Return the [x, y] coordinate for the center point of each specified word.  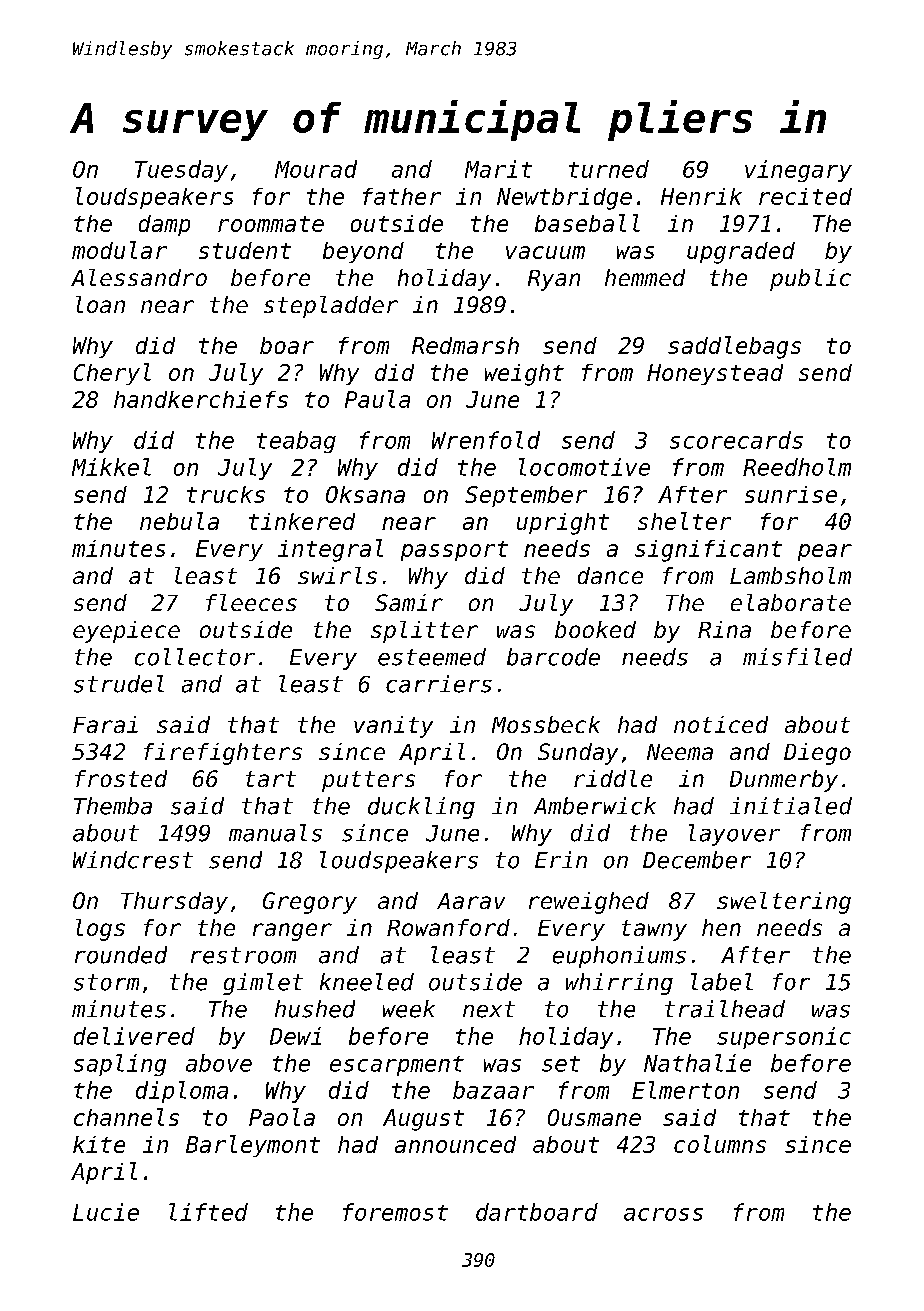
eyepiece [126, 632]
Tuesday [181, 171]
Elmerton [685, 1090]
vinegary [798, 171]
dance [610, 575]
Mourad [316, 169]
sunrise [791, 494]
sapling [120, 1065]
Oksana [365, 494]
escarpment [397, 1066]
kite [99, 1144]
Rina [724, 629]
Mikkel [111, 467]
